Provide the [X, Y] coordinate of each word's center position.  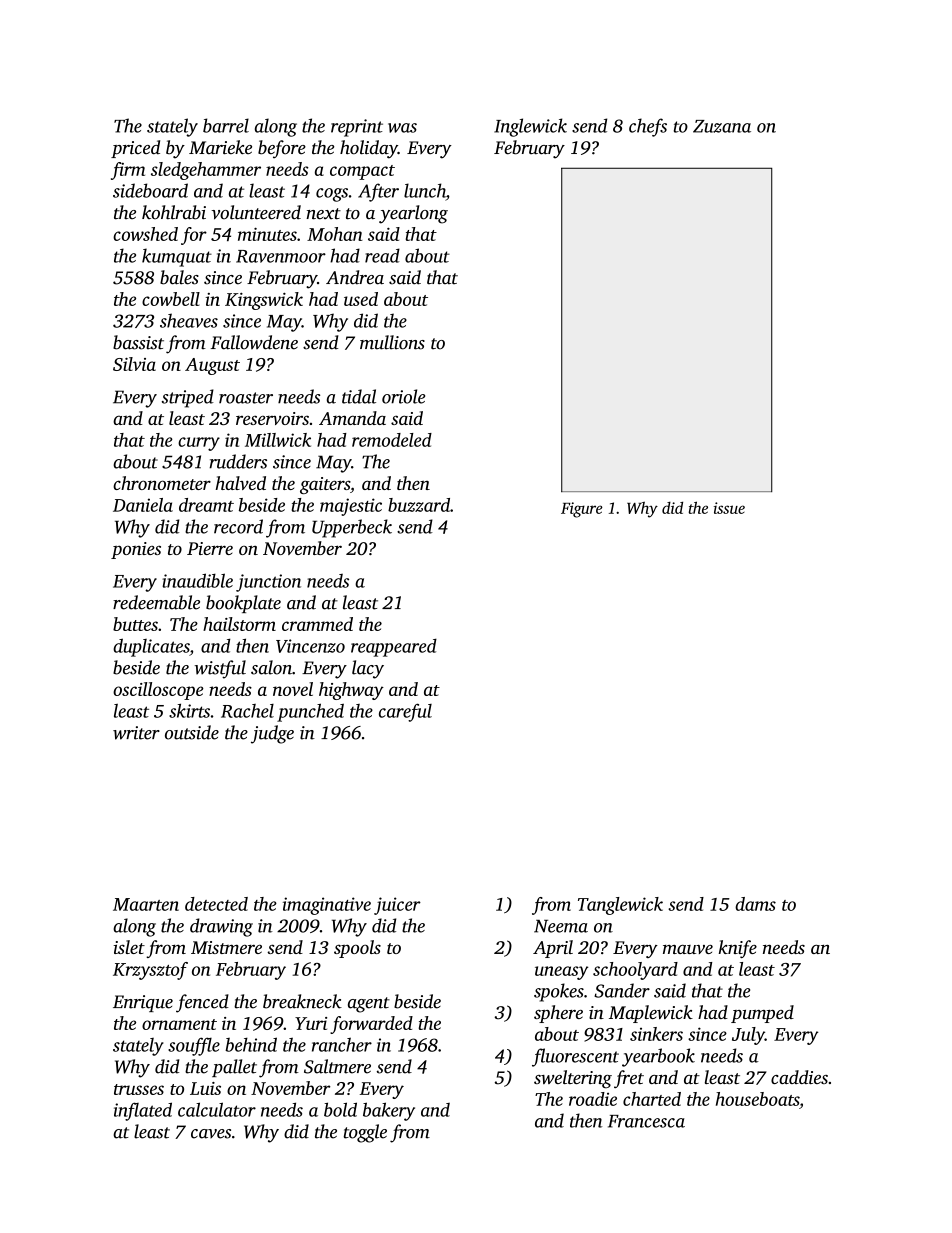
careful [405, 712]
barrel [226, 125]
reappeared [394, 648]
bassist [138, 342]
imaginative [327, 906]
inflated [143, 1111]
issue [729, 508]
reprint [357, 128]
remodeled [392, 440]
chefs [648, 127]
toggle [365, 1133]
